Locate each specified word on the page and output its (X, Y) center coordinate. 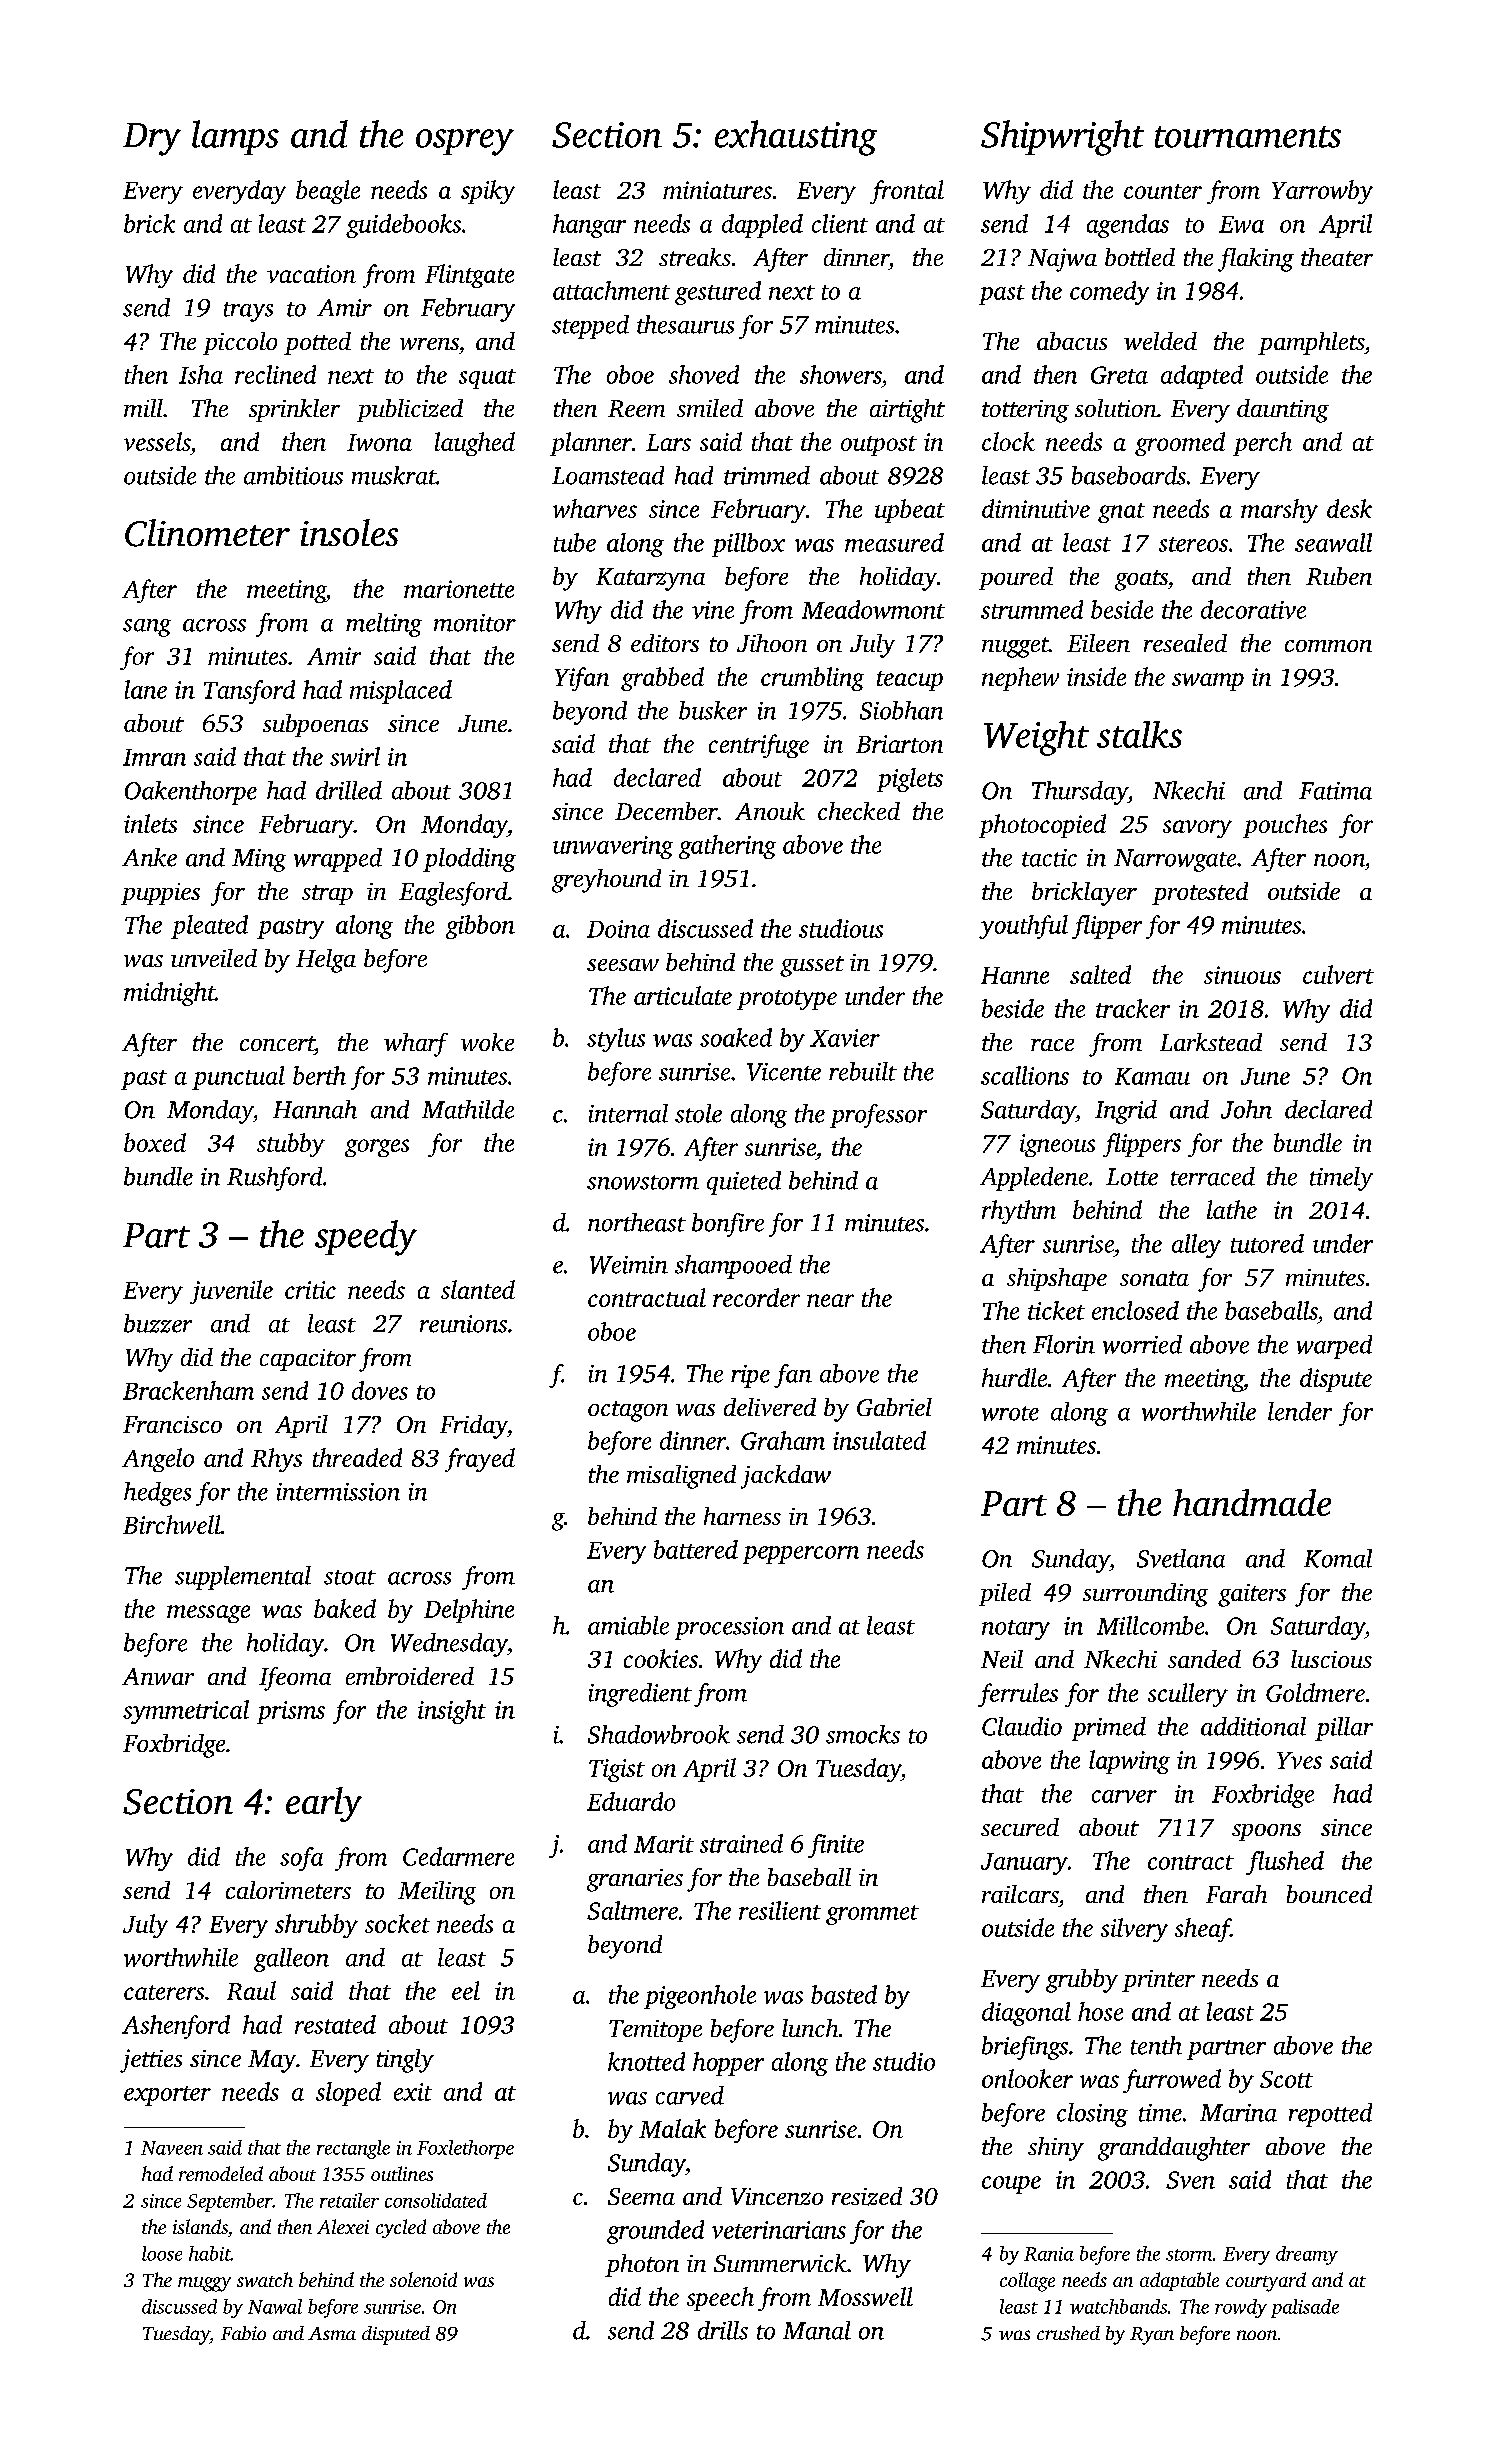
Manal (817, 2330)
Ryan (1152, 2336)
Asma (332, 2333)
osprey (465, 142)
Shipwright (1062, 138)
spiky (488, 192)
